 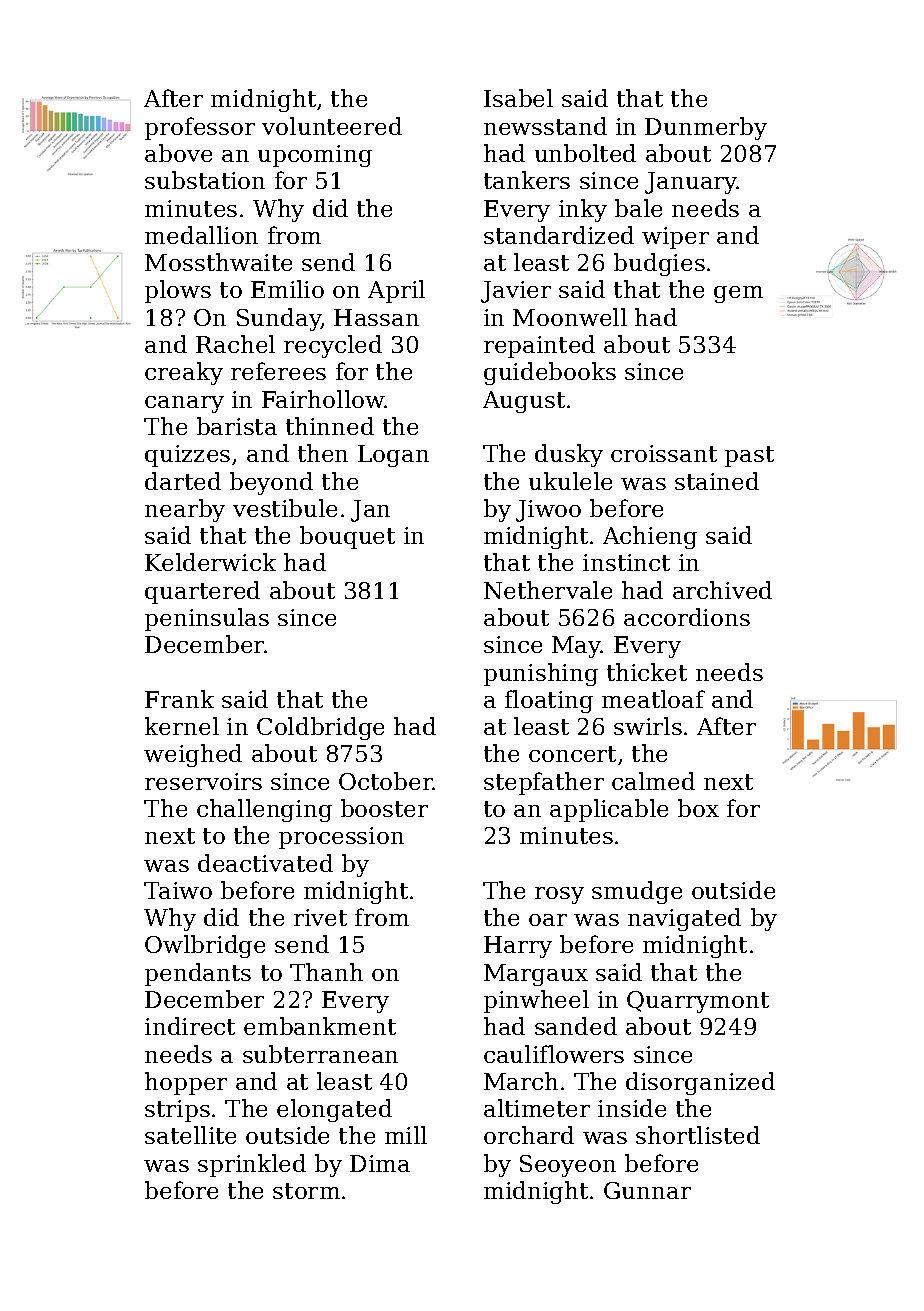 What do you see at coordinates (544, 783) in the document?
I see `stepfather` at bounding box center [544, 783].
